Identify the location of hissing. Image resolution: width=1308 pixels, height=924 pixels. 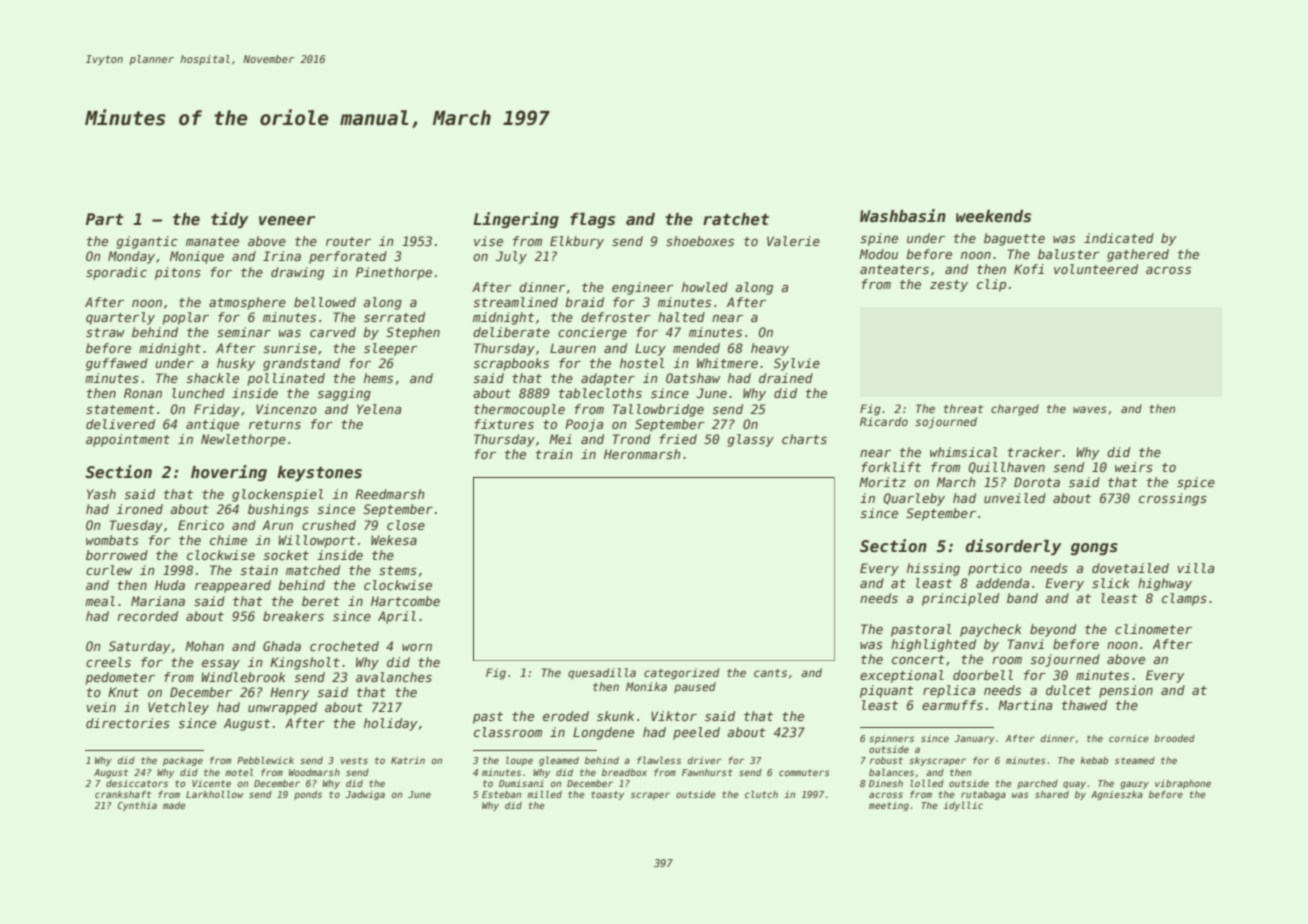
(933, 569).
